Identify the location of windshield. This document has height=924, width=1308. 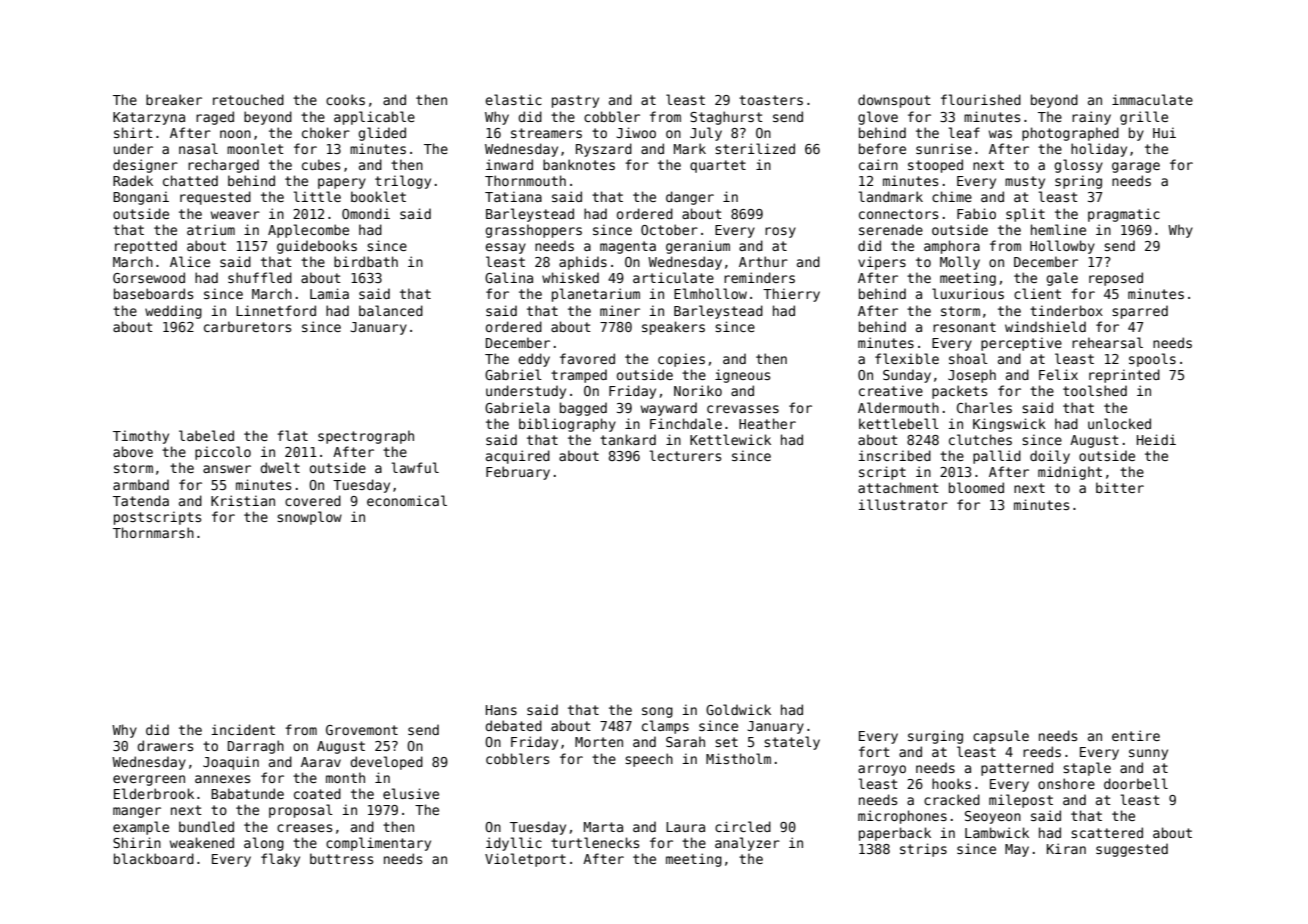
(1045, 326).
